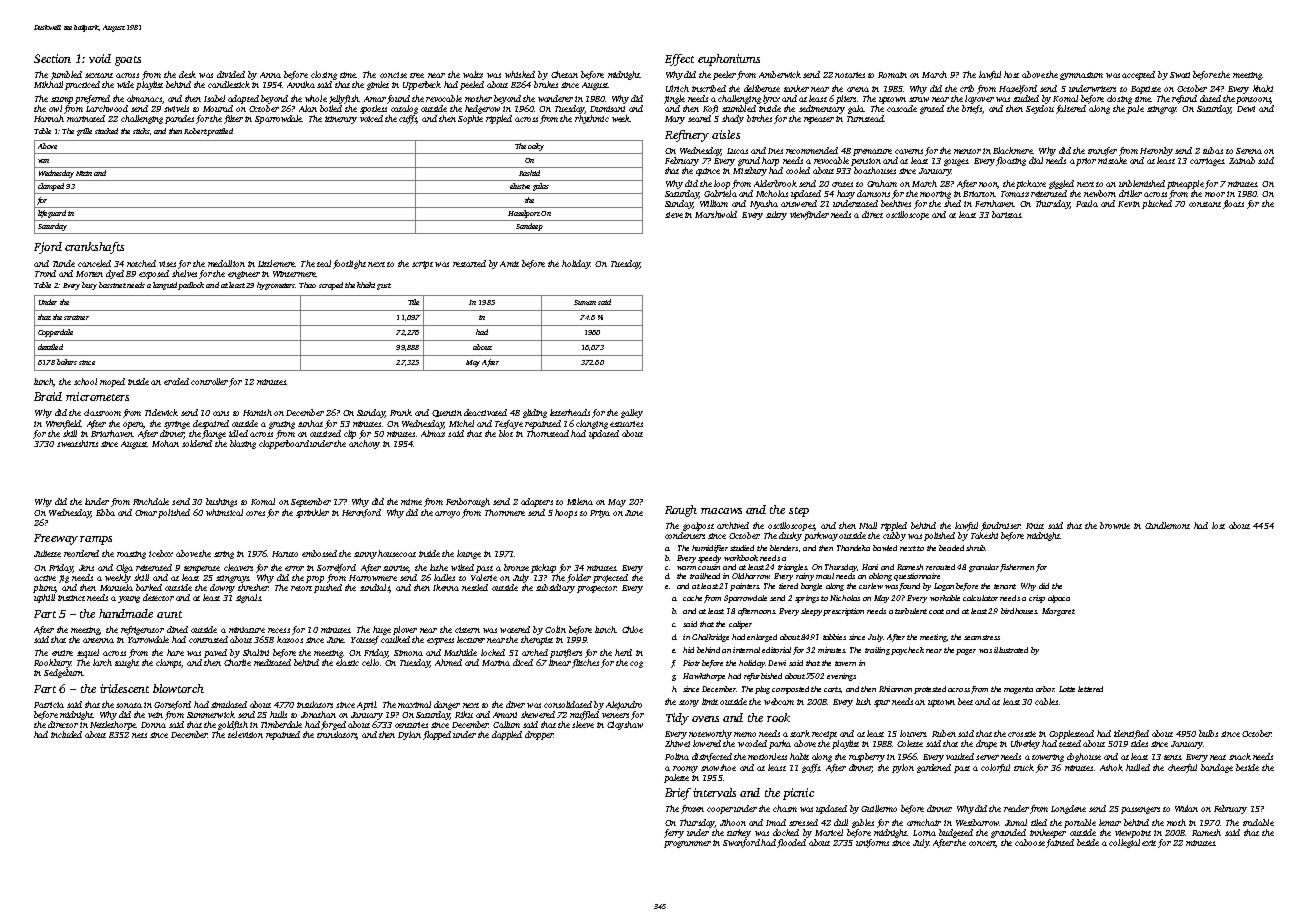 The image size is (1308, 924). What do you see at coordinates (128, 61) in the screenshot?
I see `goats` at bounding box center [128, 61].
